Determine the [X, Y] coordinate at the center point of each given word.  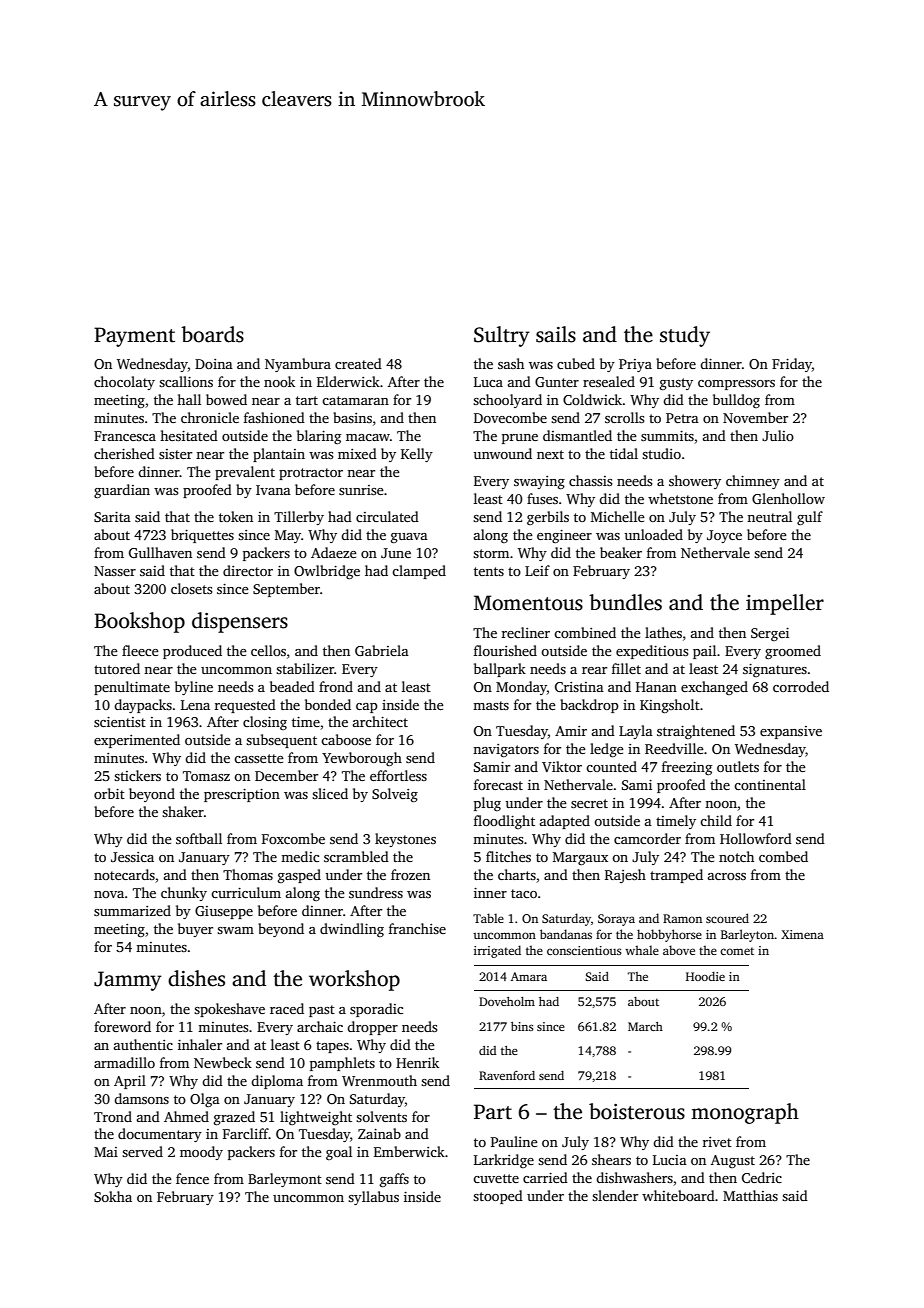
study [685, 336]
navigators [506, 751]
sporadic [376, 1010]
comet [737, 951]
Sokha [113, 1196]
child [716, 820]
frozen [410, 874]
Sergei [770, 634]
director [248, 570]
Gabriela [382, 650]
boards [212, 334]
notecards [124, 874]
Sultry [502, 336]
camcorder [647, 838]
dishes [196, 978]
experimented [137, 741]
